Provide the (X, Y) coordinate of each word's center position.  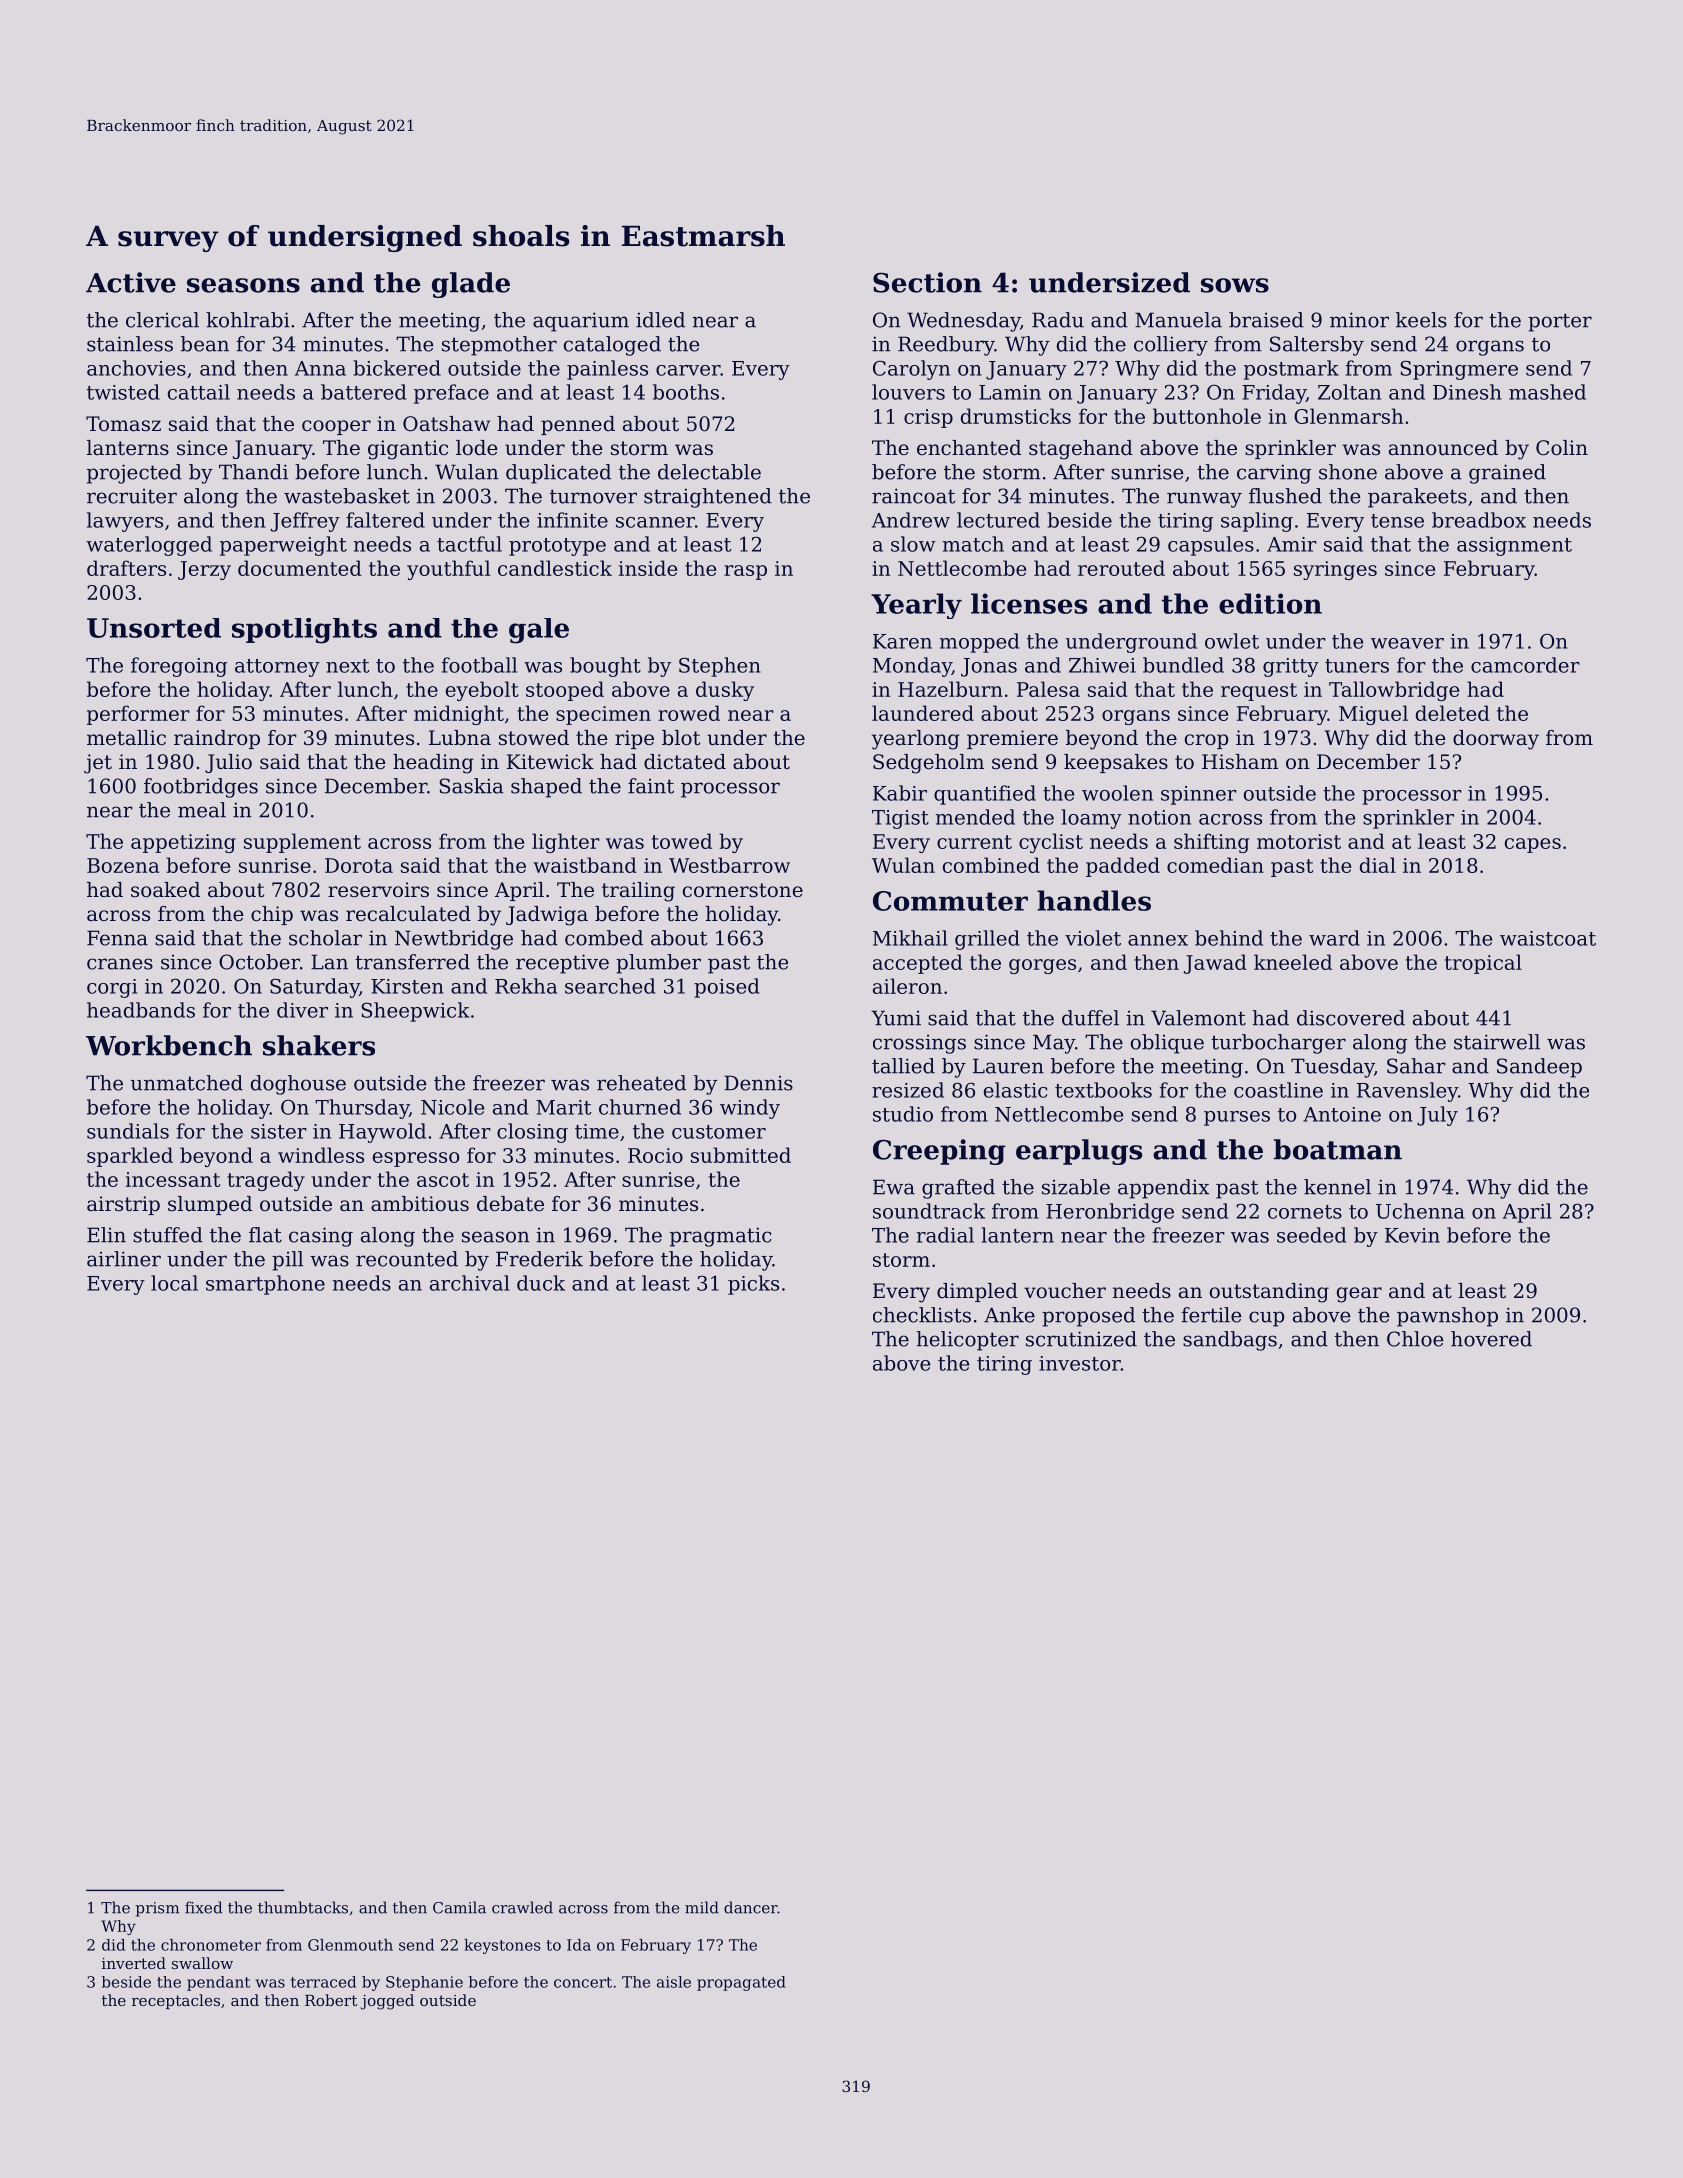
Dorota (359, 865)
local (174, 1283)
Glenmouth (350, 1945)
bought (605, 667)
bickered (397, 368)
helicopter (967, 1341)
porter (1560, 322)
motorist (1299, 841)
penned (578, 425)
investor (1080, 1363)
